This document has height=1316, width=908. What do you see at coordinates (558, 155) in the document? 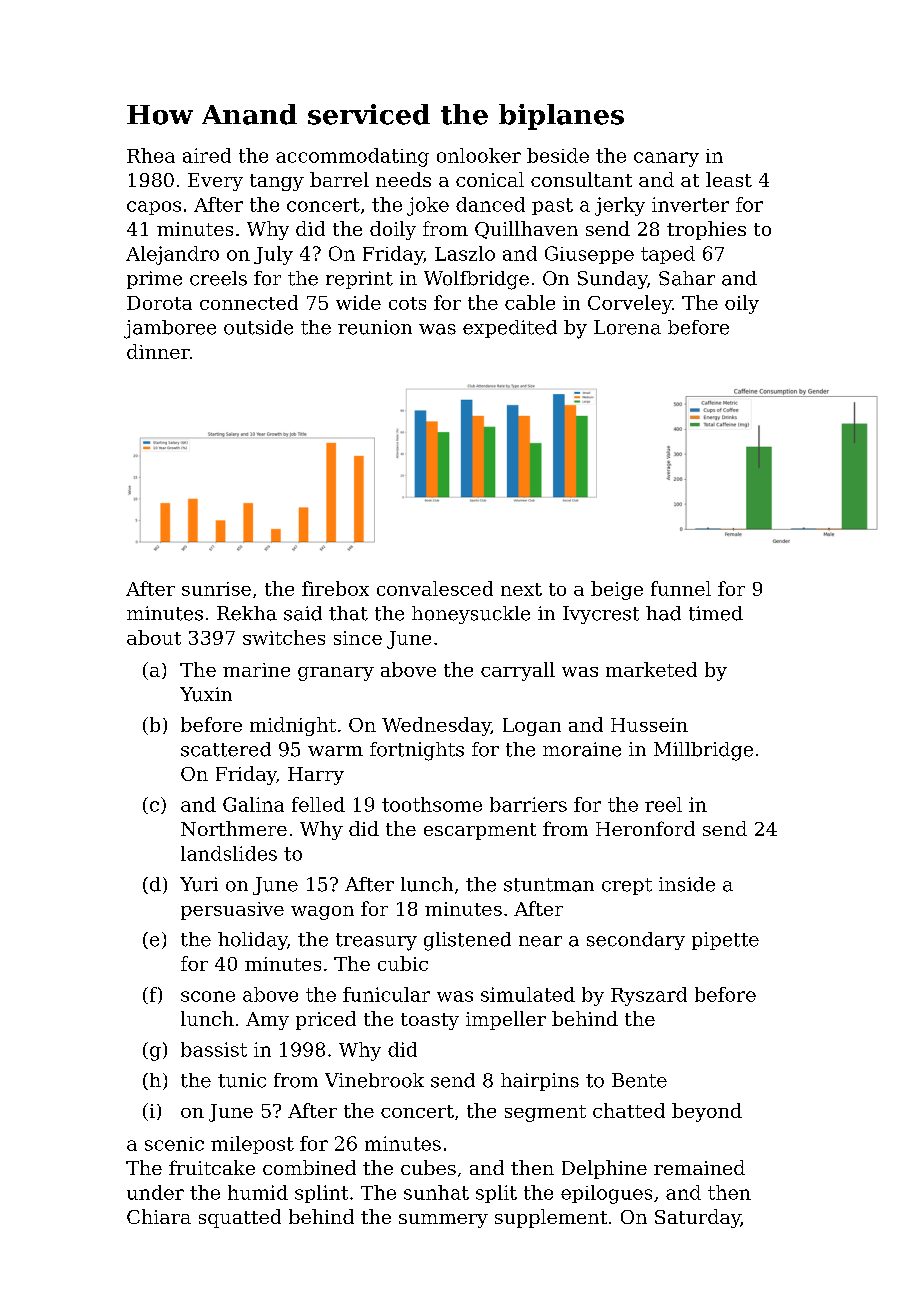
I see `beside` at bounding box center [558, 155].
